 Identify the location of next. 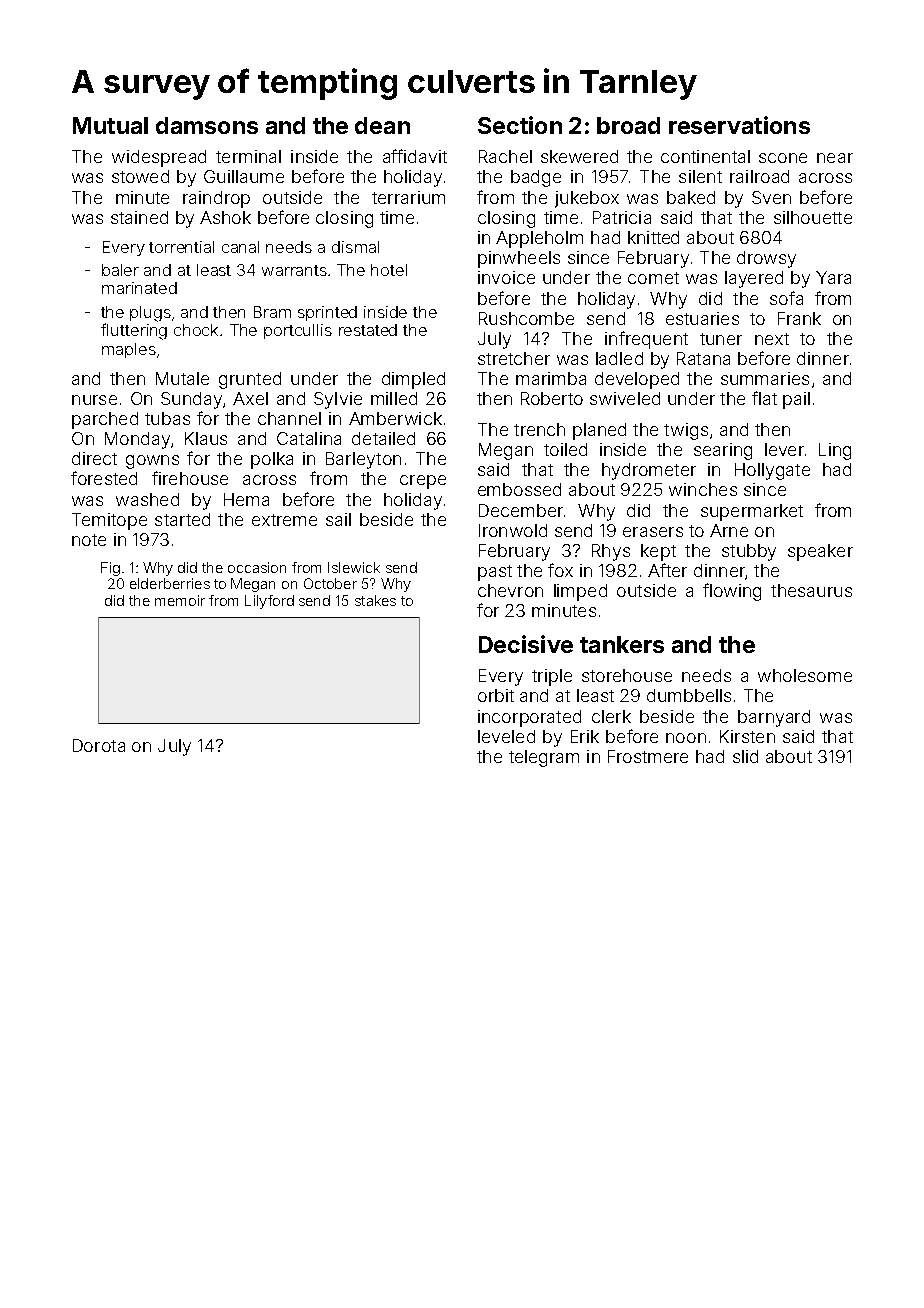
(772, 339).
